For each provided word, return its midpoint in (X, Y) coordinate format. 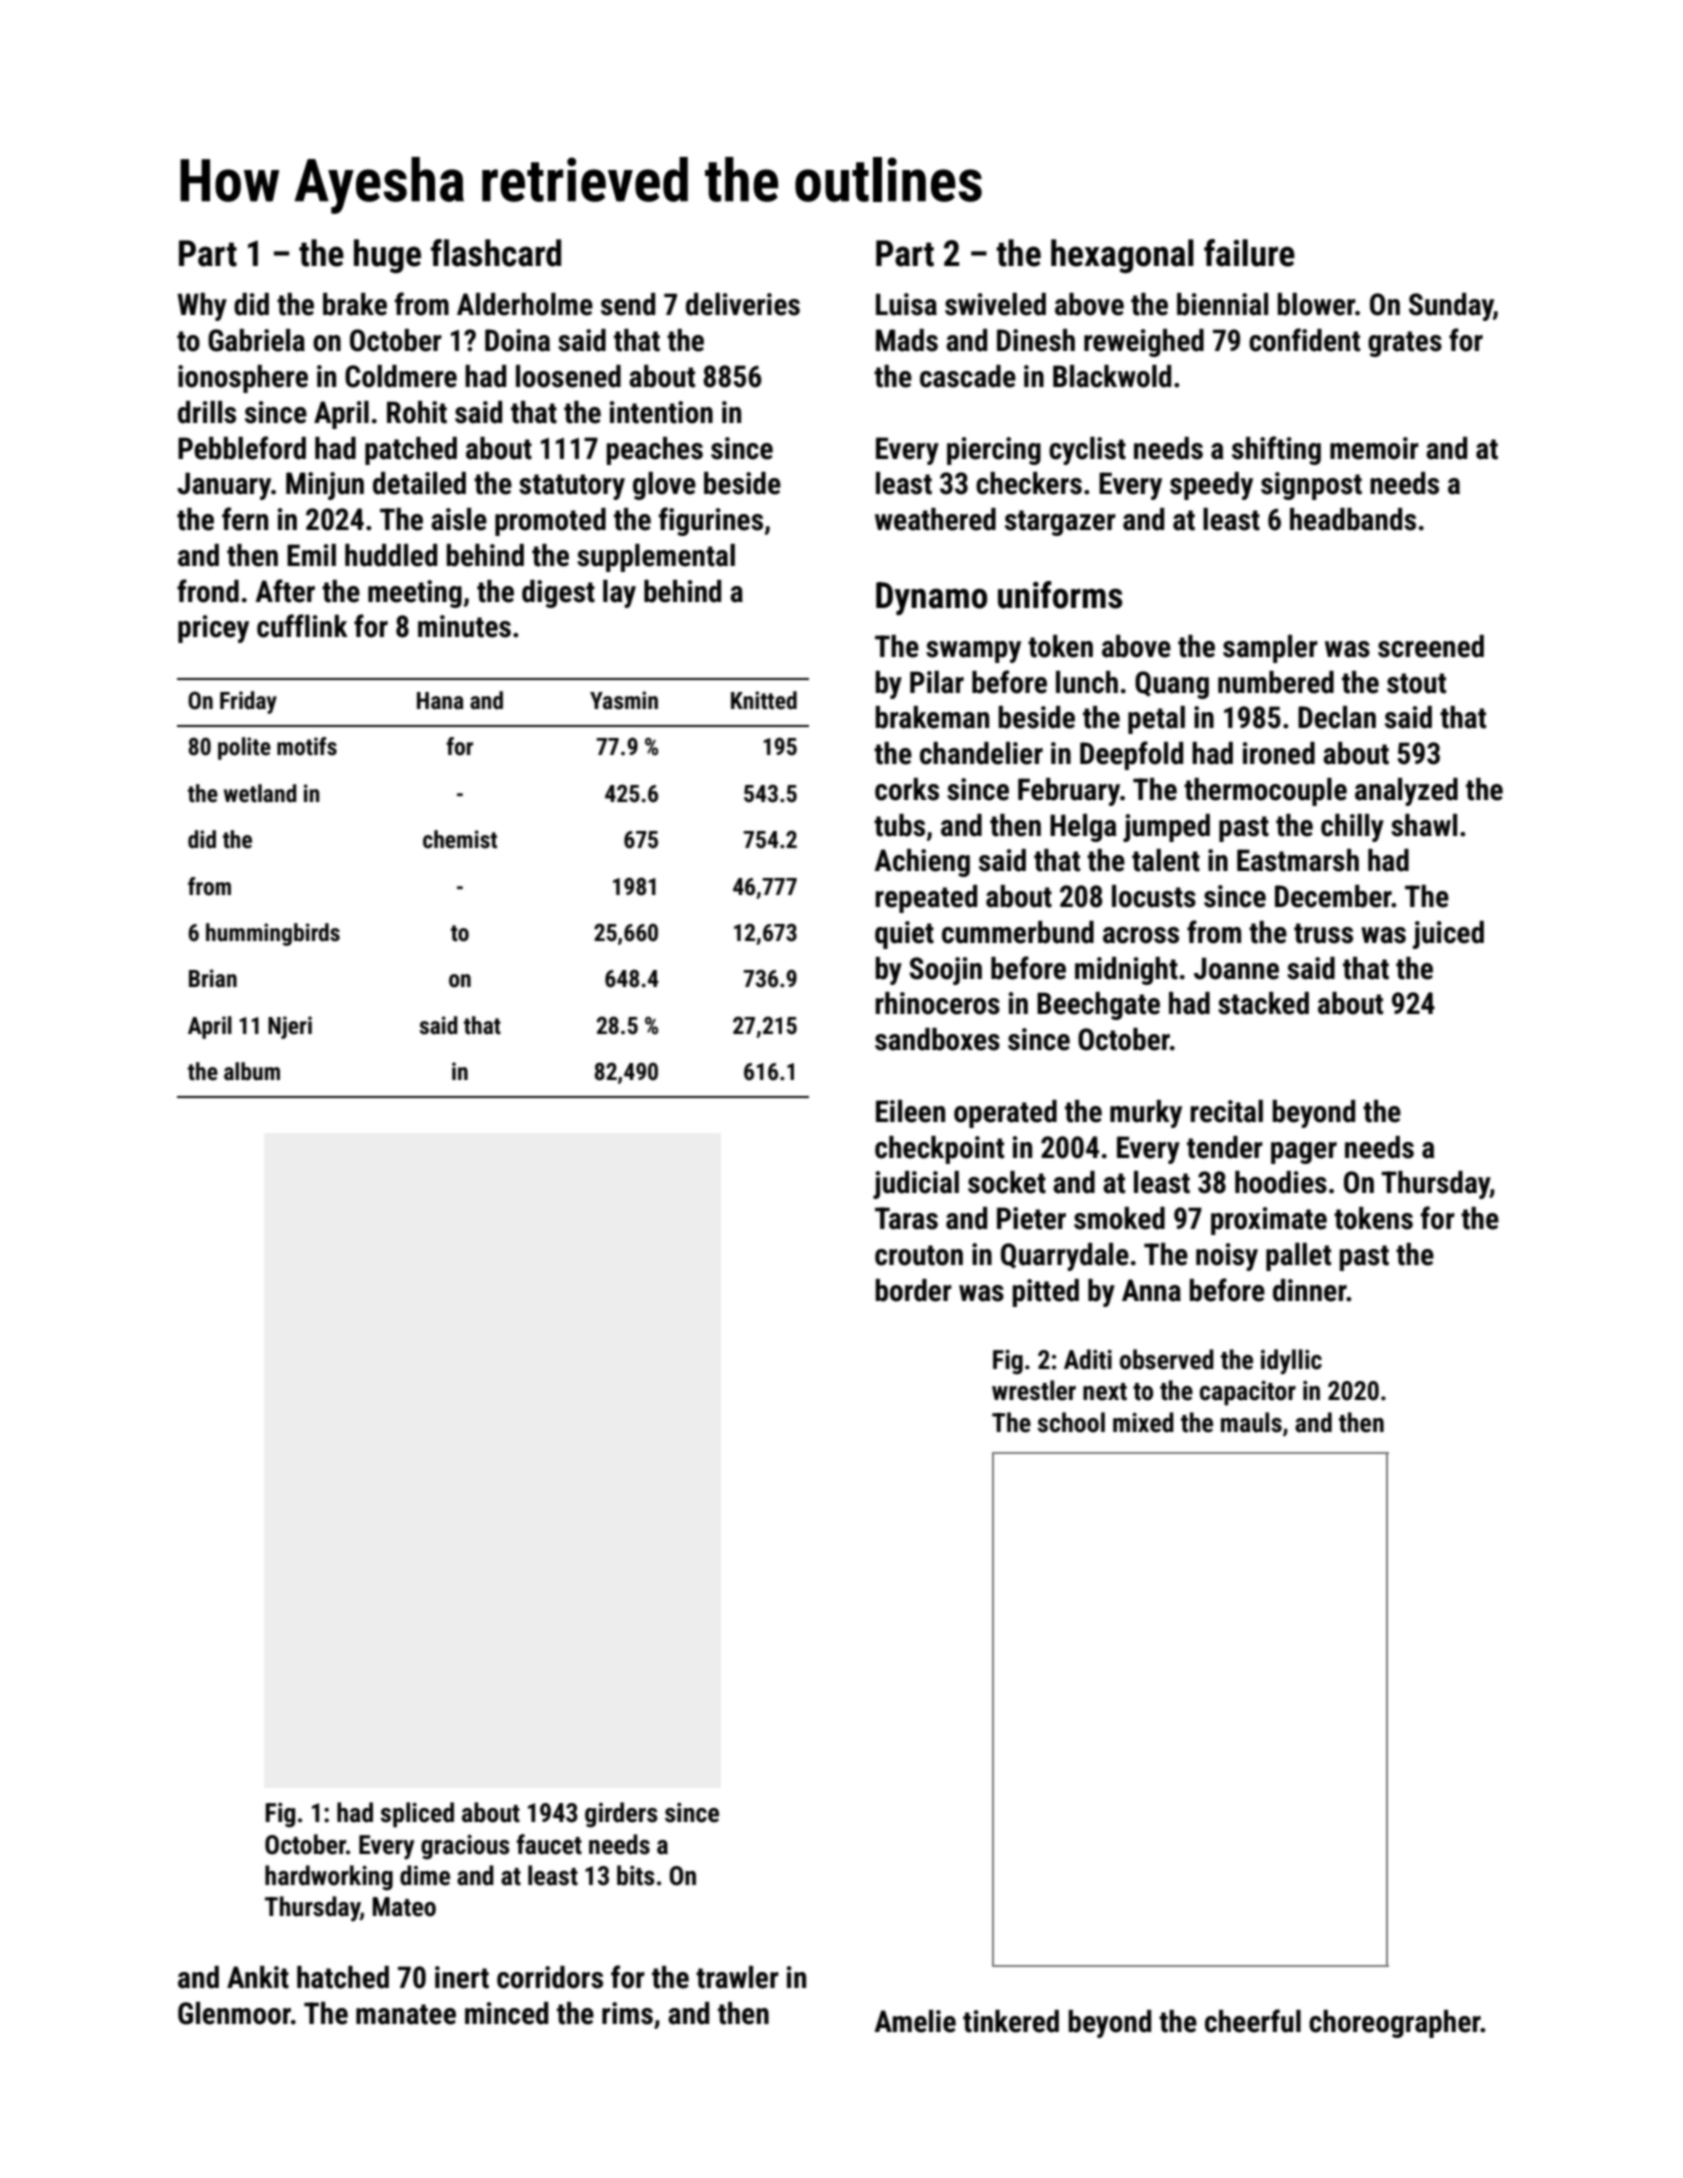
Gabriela (256, 340)
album (252, 1071)
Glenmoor (234, 2013)
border (914, 1290)
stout (1416, 683)
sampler (1270, 649)
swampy (973, 652)
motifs (307, 746)
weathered (935, 519)
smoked (1119, 1218)
